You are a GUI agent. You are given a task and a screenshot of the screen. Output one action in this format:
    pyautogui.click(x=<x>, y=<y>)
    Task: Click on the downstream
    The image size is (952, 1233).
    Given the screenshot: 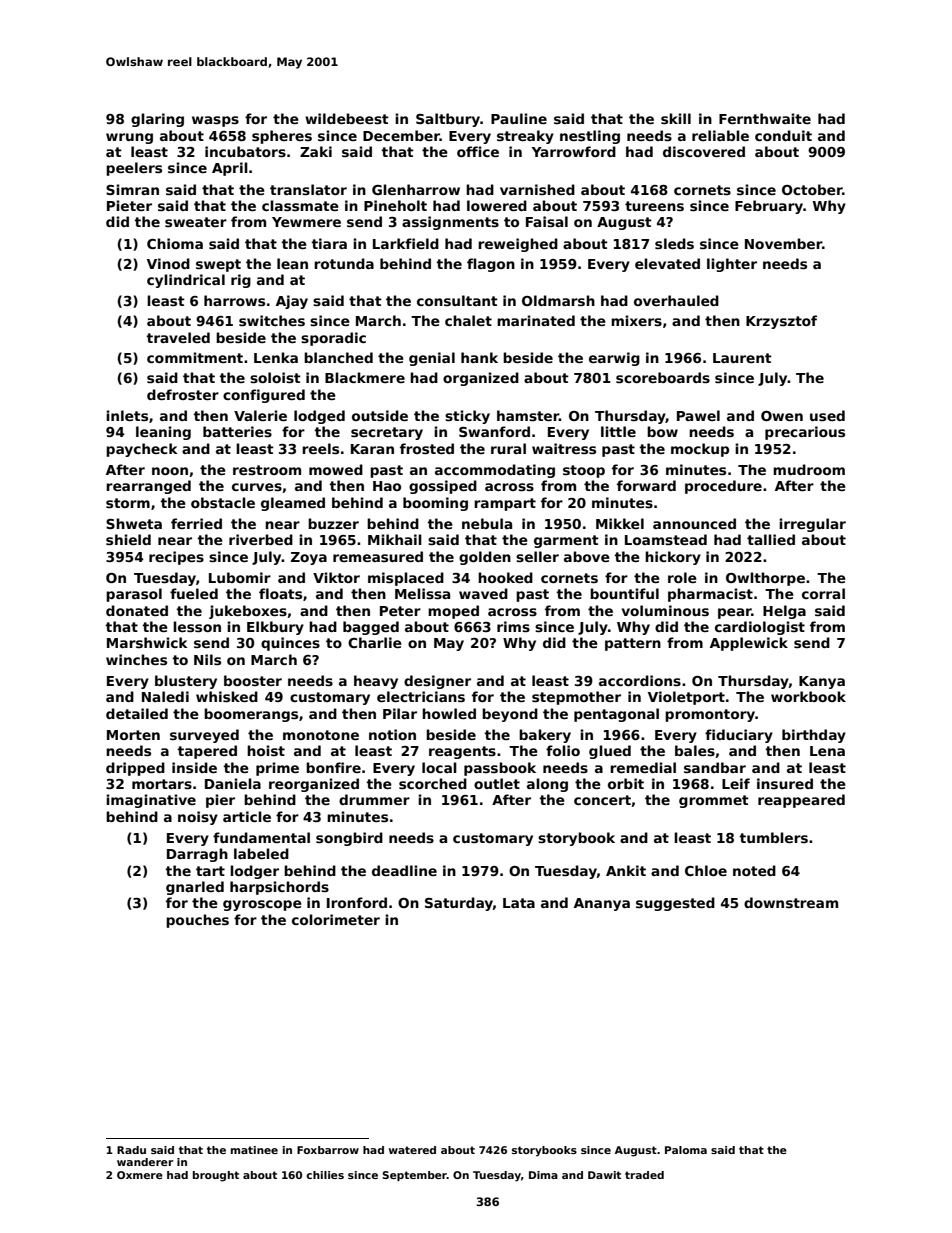 What is the action you would take?
    pyautogui.click(x=791, y=902)
